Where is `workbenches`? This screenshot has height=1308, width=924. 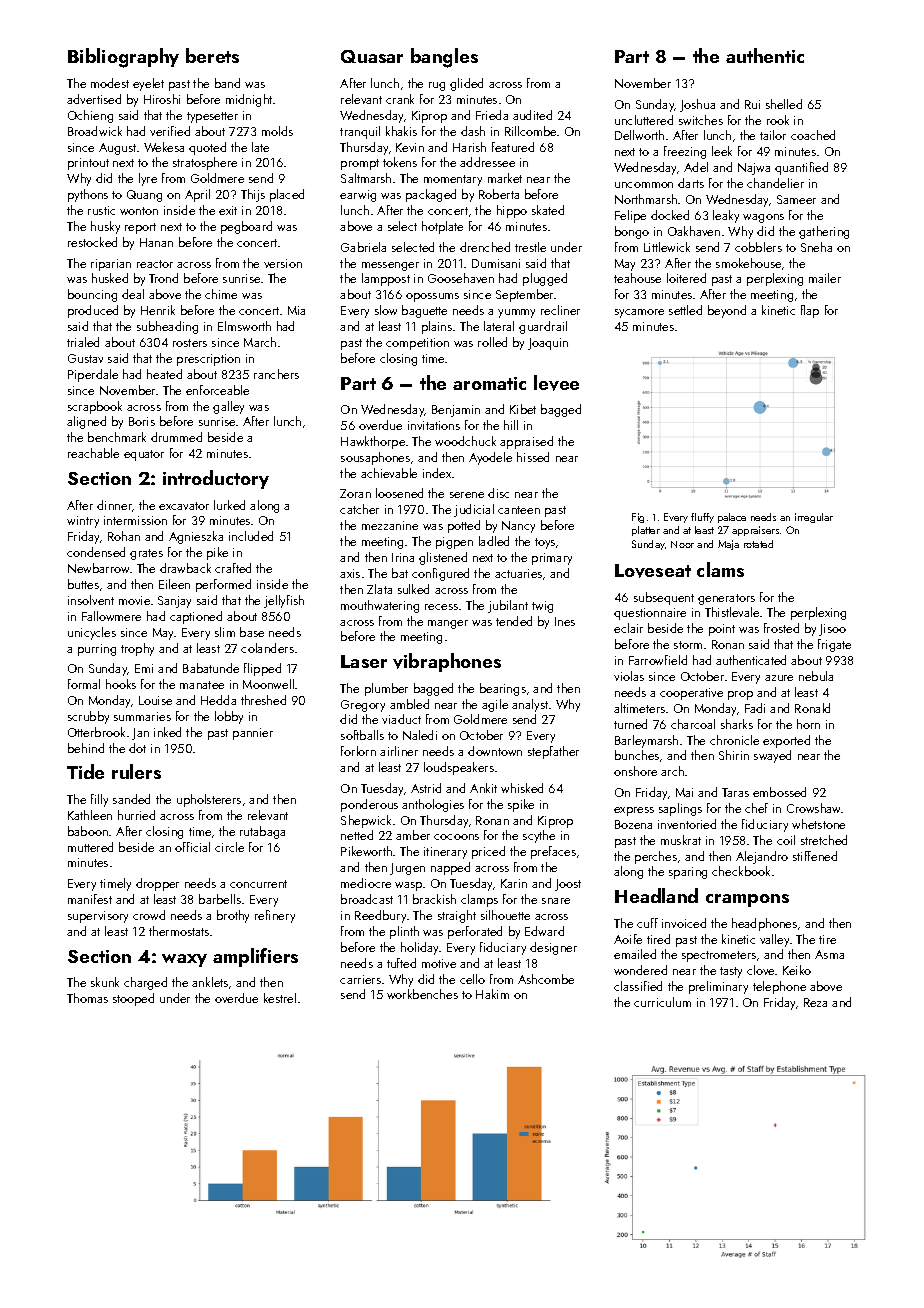 workbenches is located at coordinates (422, 994).
